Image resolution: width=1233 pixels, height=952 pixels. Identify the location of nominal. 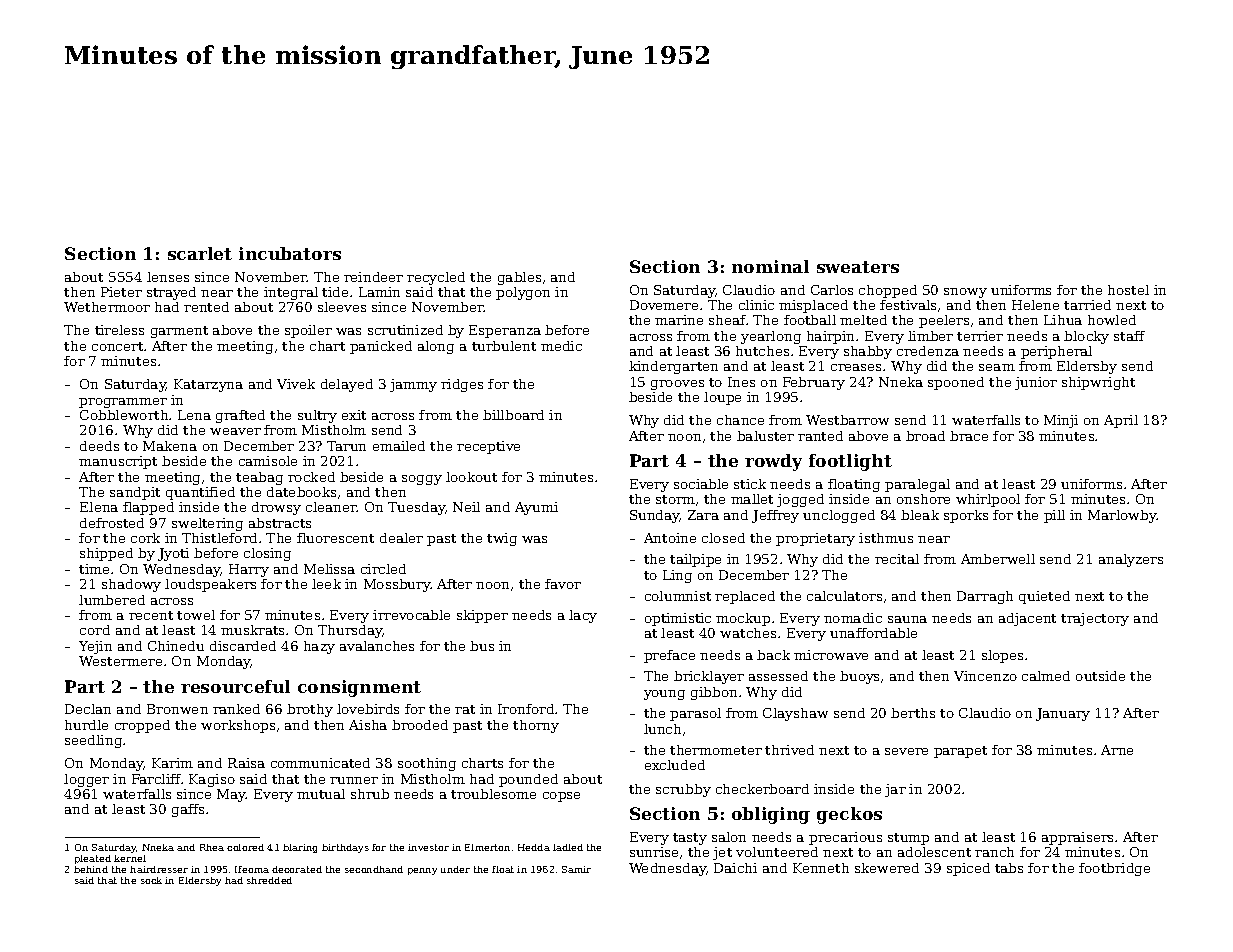
(770, 266).
